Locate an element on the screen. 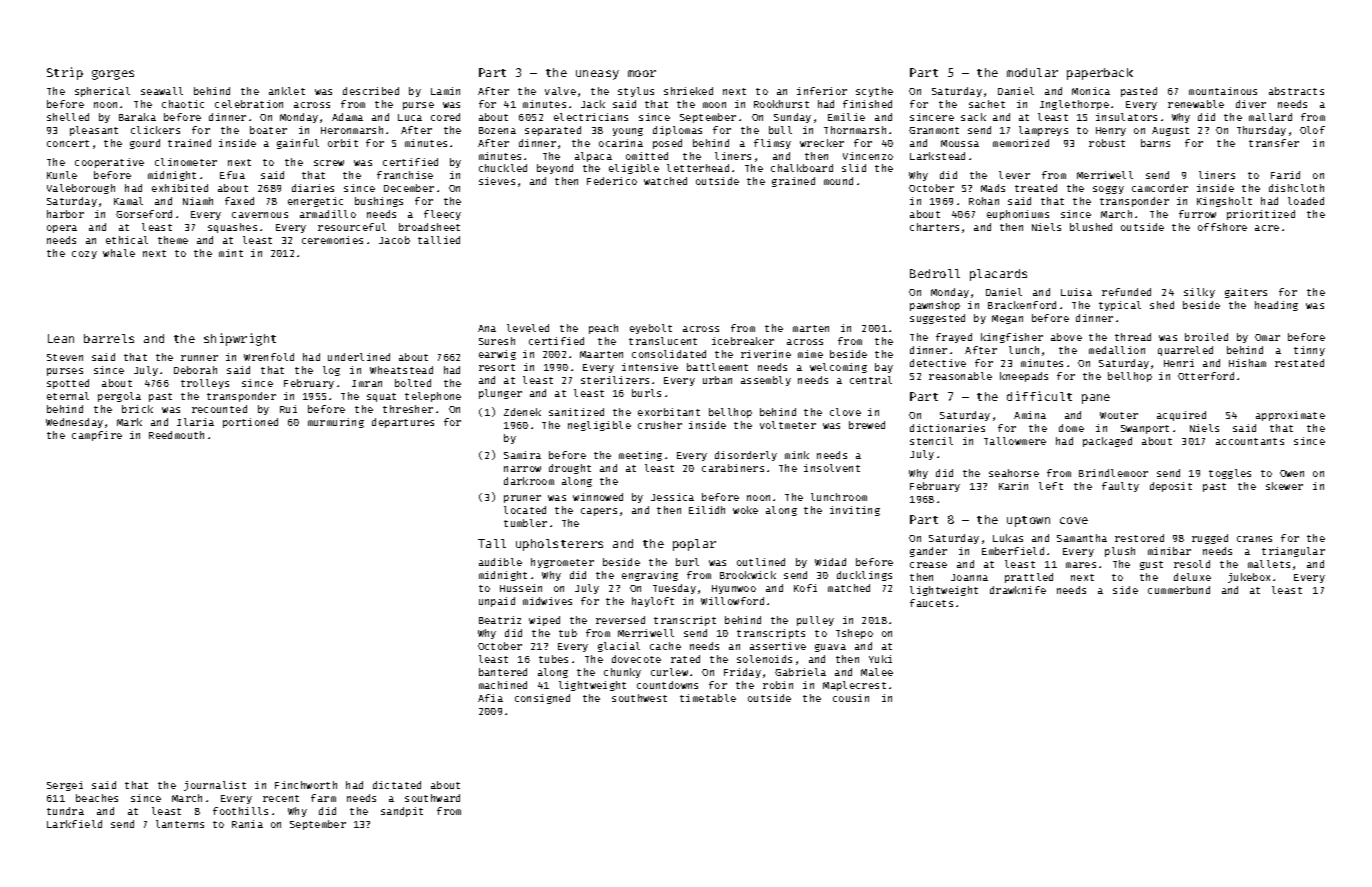  paperback is located at coordinates (1100, 74).
